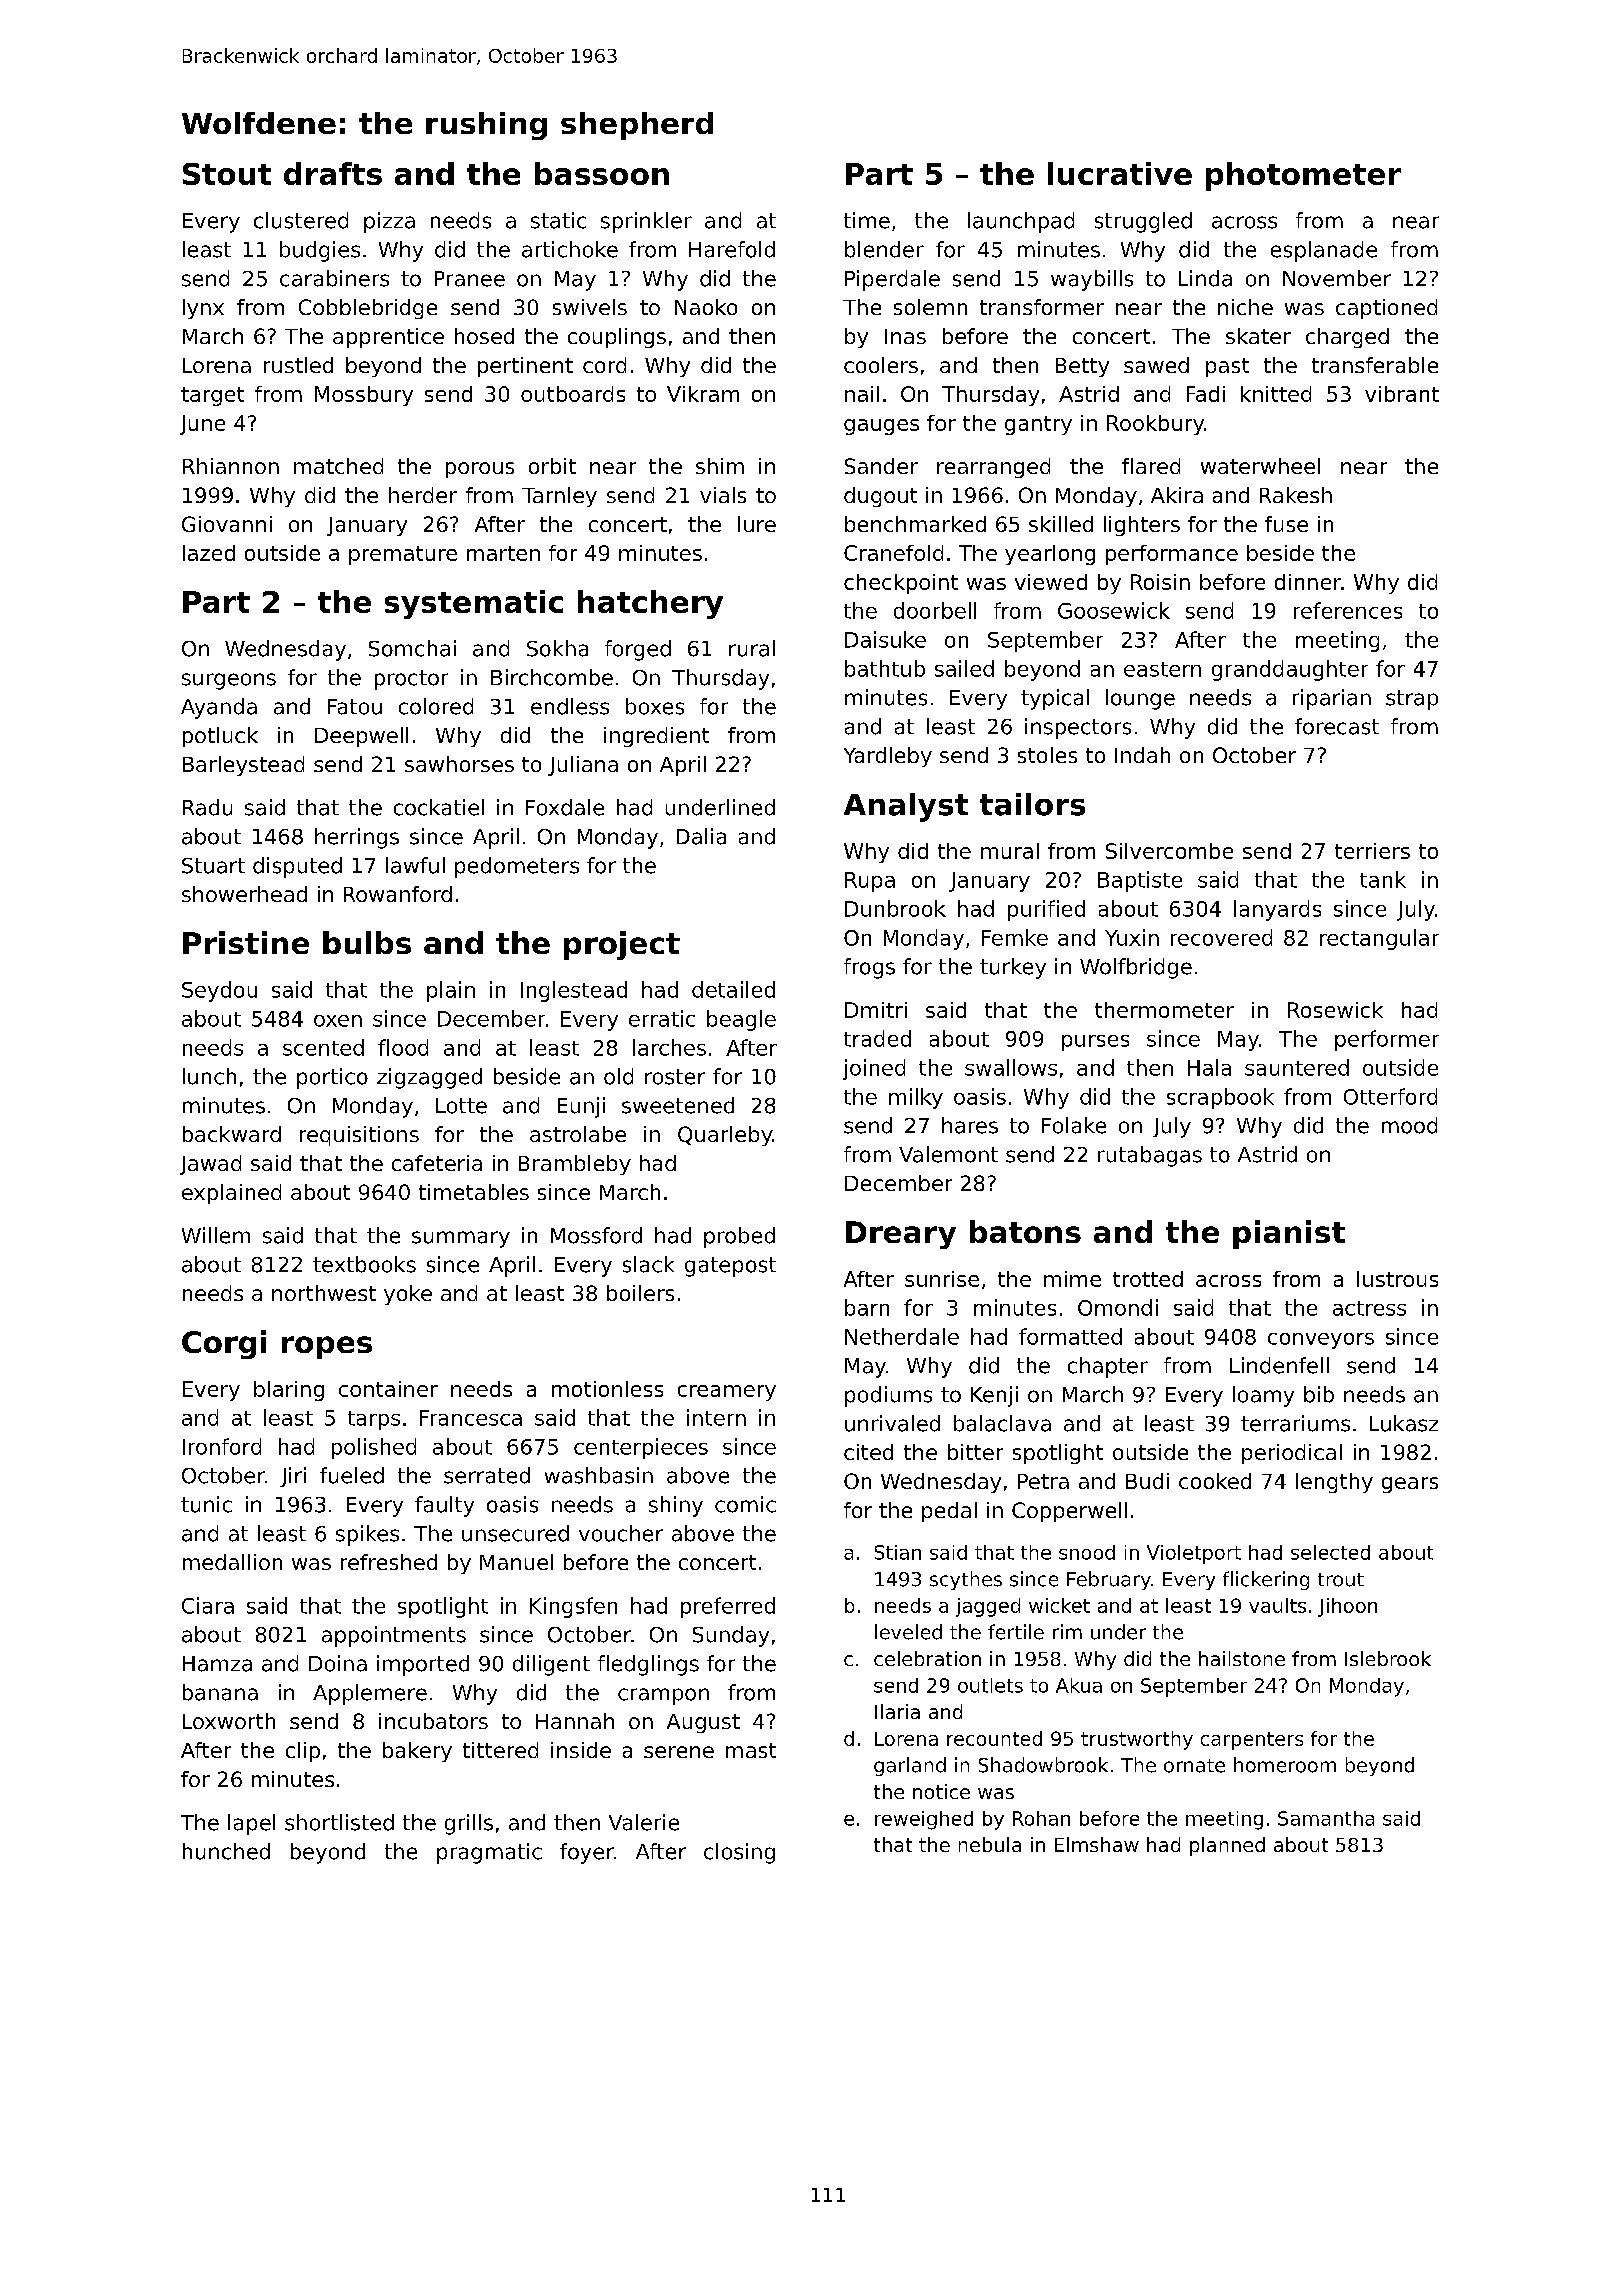  I want to click on lucrative, so click(1120, 173).
